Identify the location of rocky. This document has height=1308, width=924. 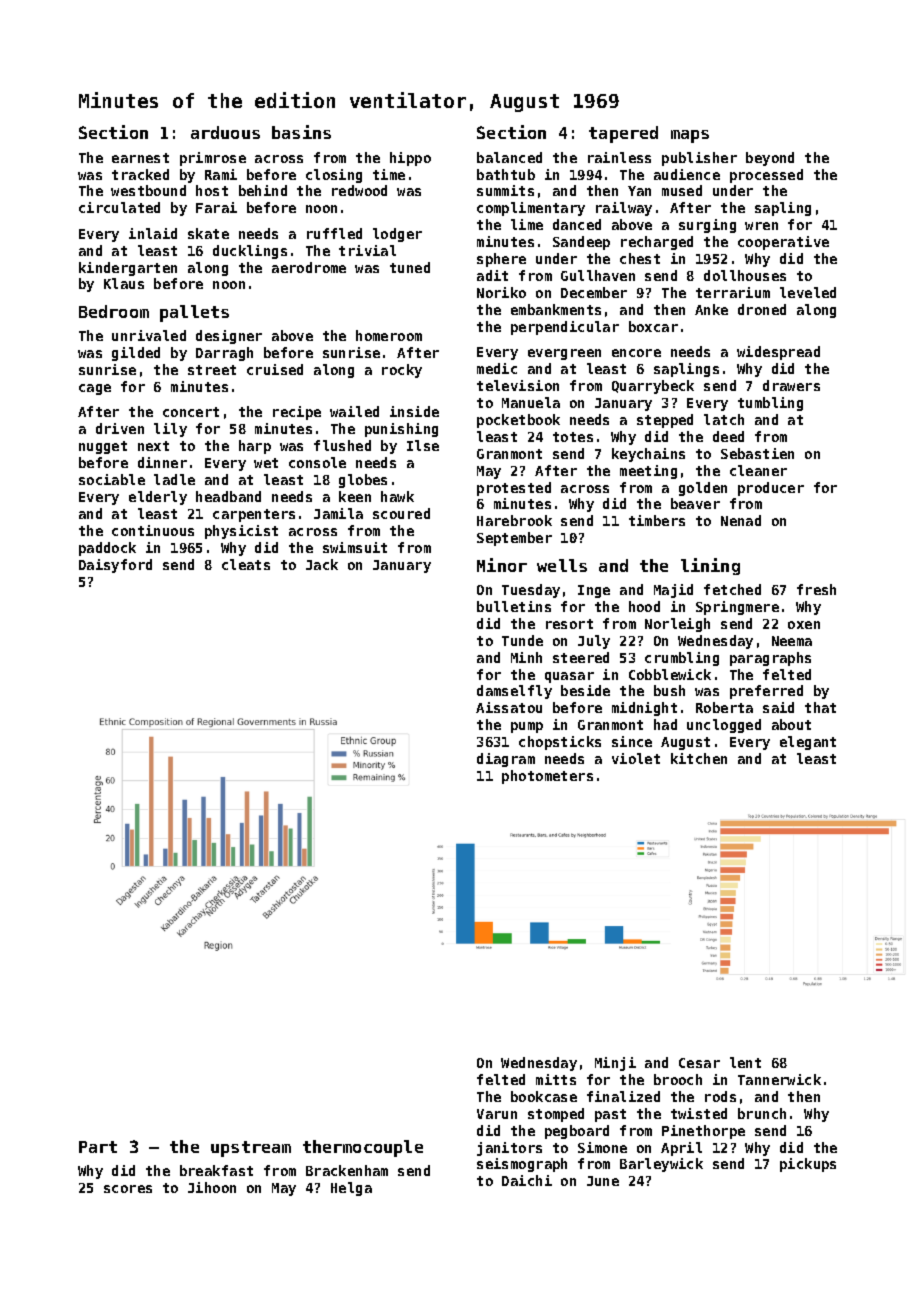
(402, 371).
